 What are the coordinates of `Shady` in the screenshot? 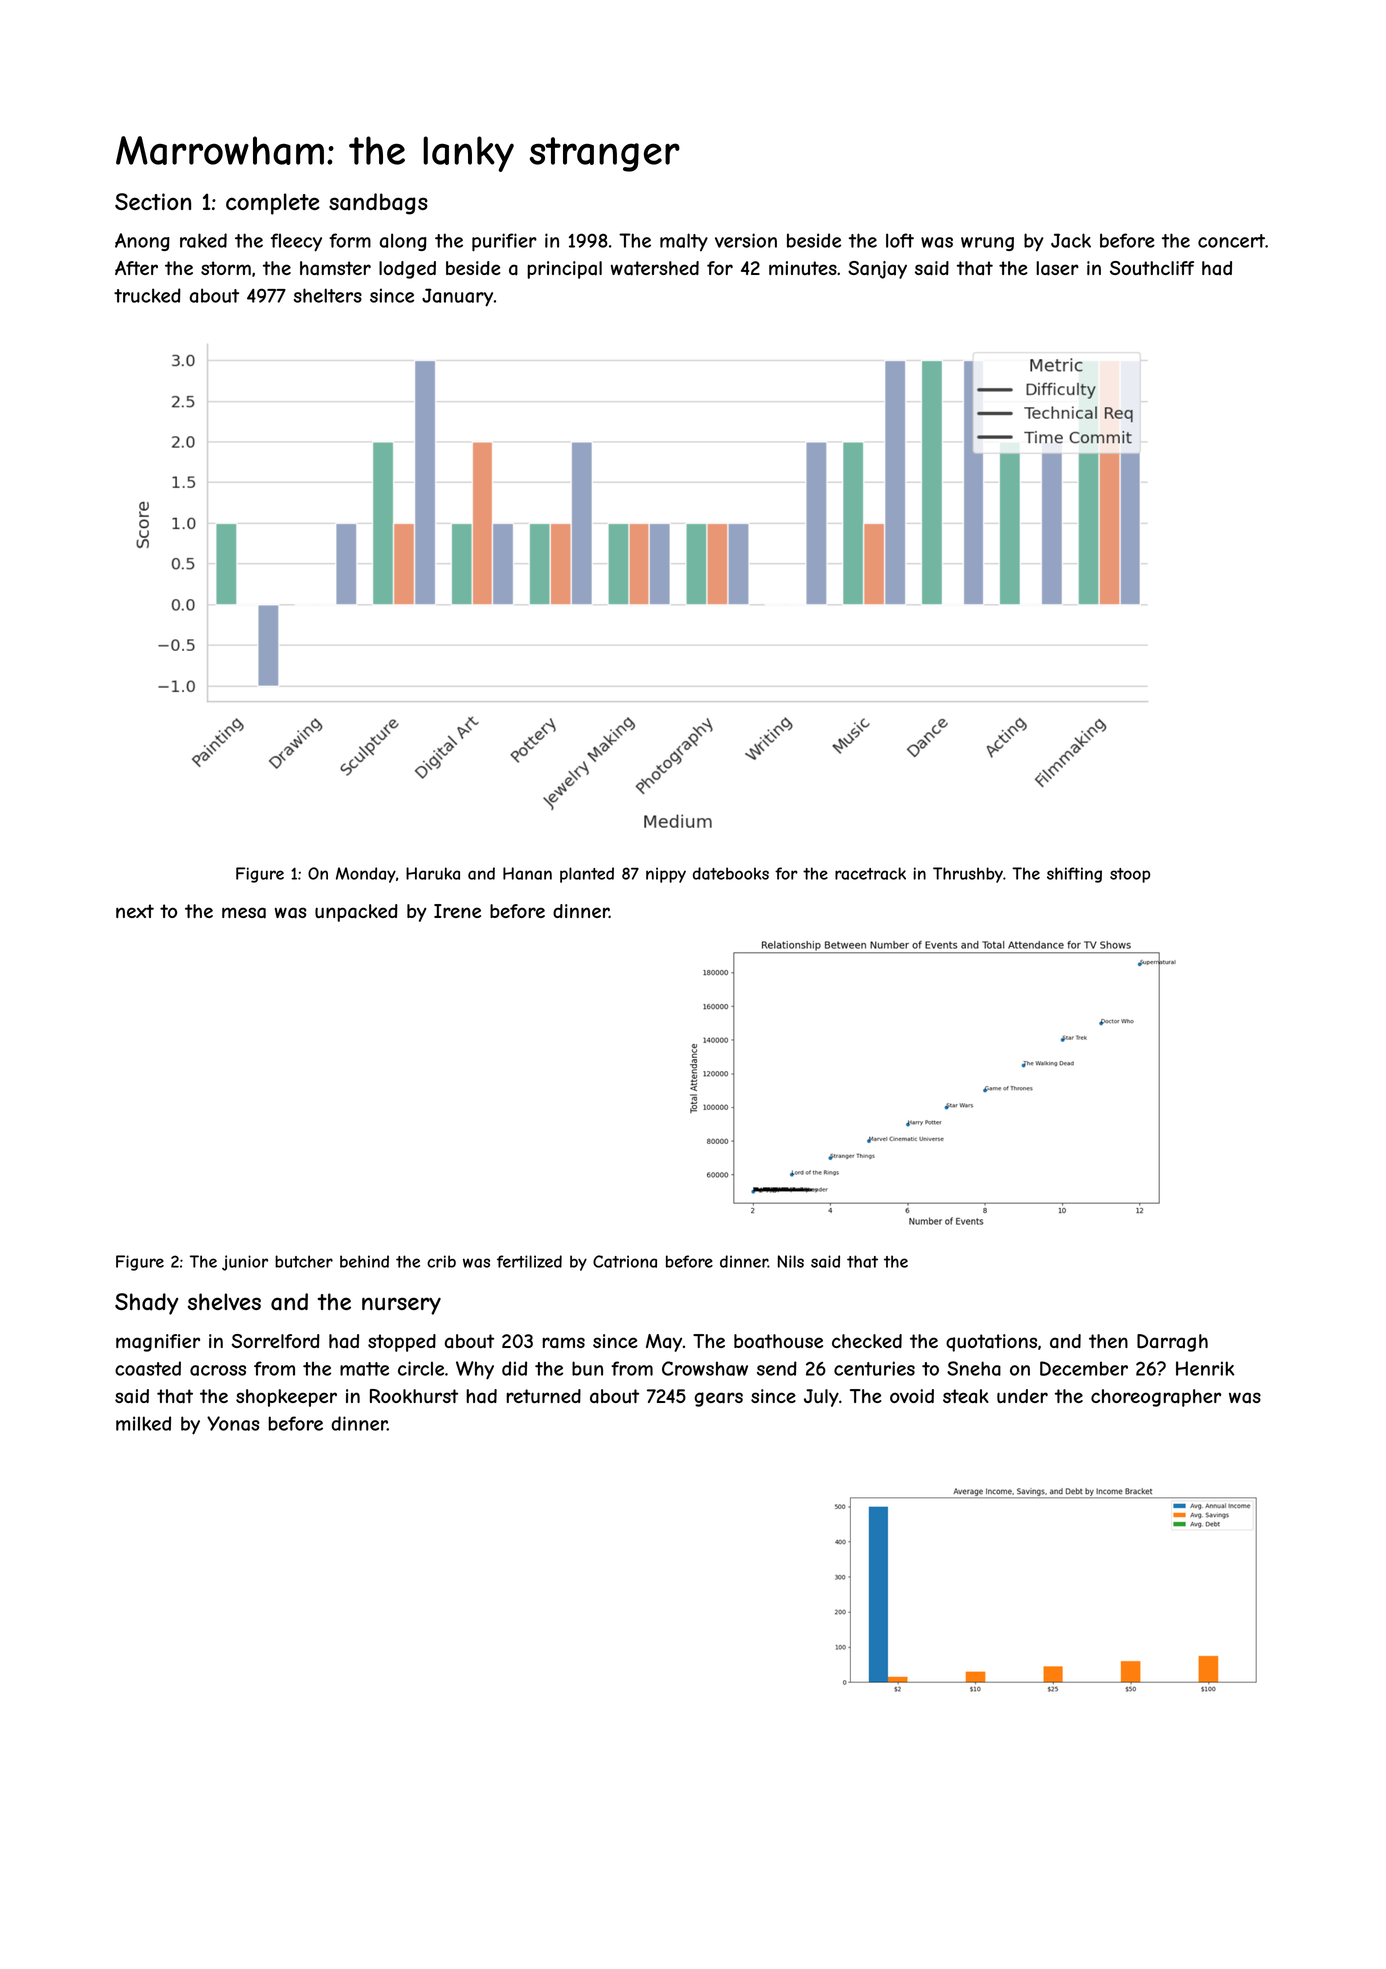 It's located at (146, 1304).
